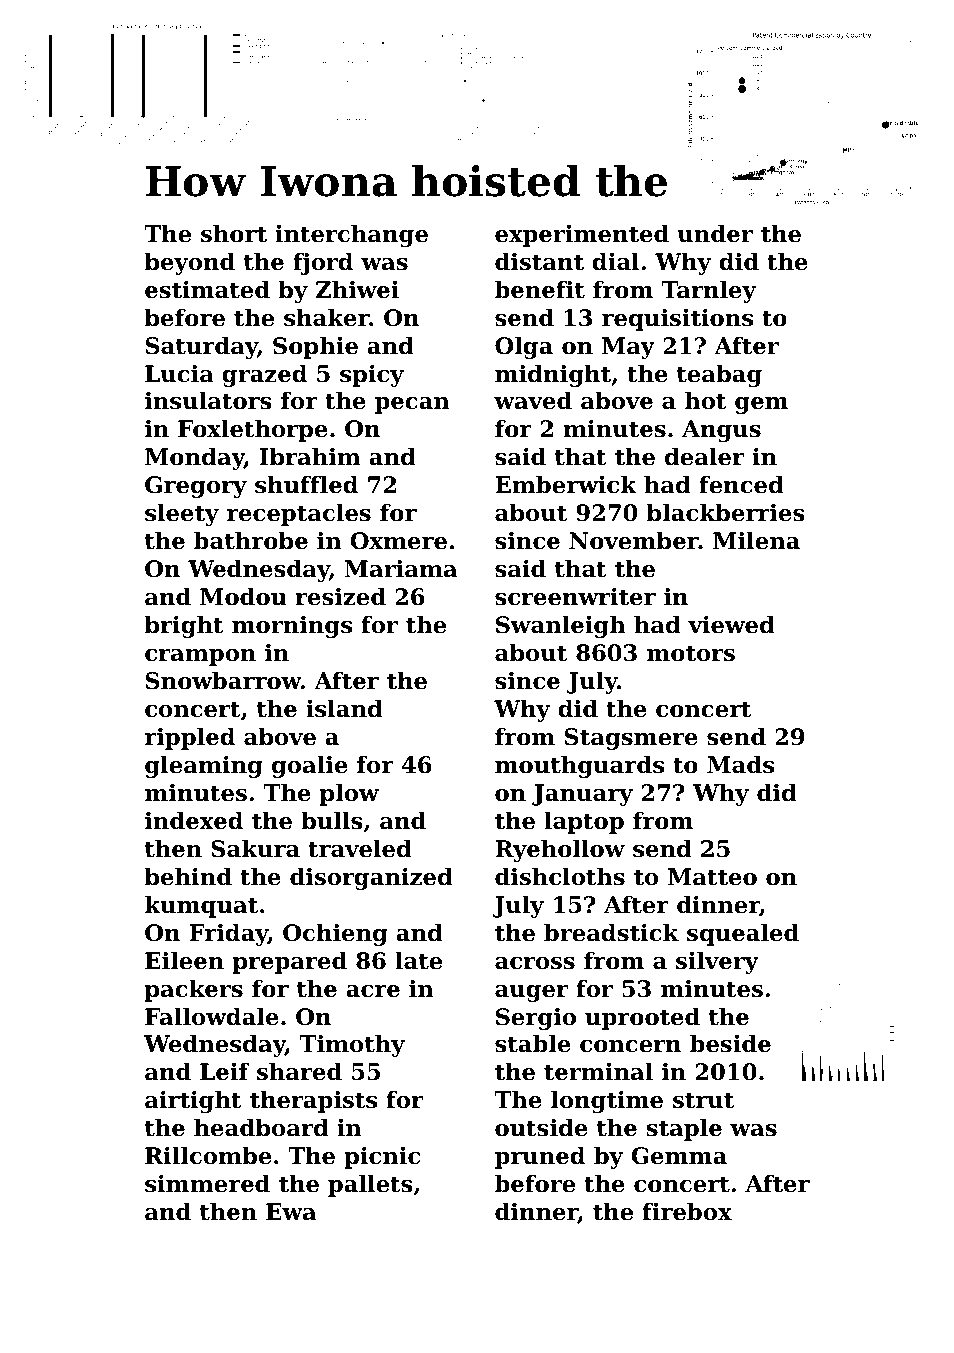 Image resolution: width=954 pixels, height=1353 pixels. What do you see at coordinates (208, 1155) in the screenshot?
I see `Rillcombe` at bounding box center [208, 1155].
